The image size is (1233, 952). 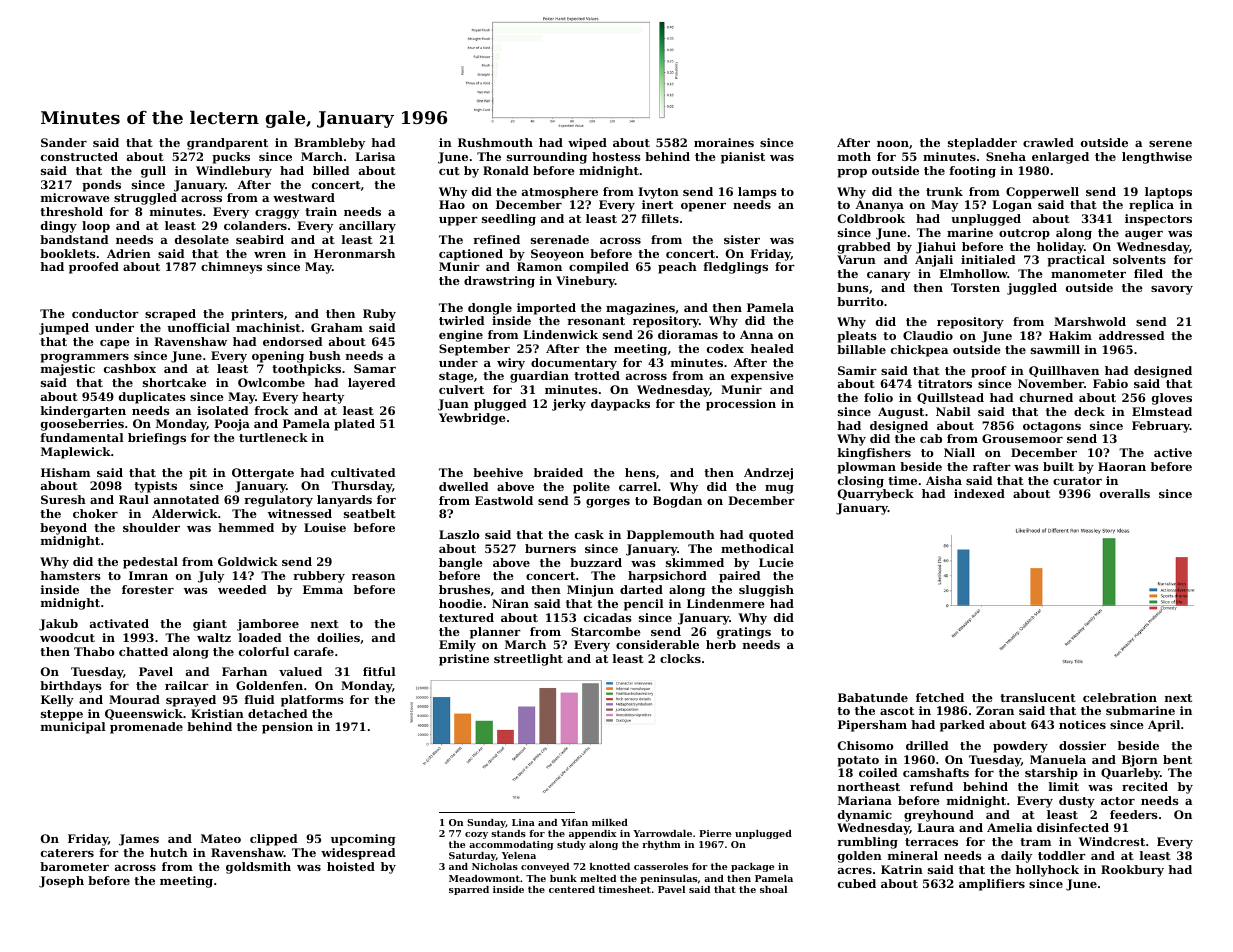 I want to click on seabird, so click(x=260, y=239).
